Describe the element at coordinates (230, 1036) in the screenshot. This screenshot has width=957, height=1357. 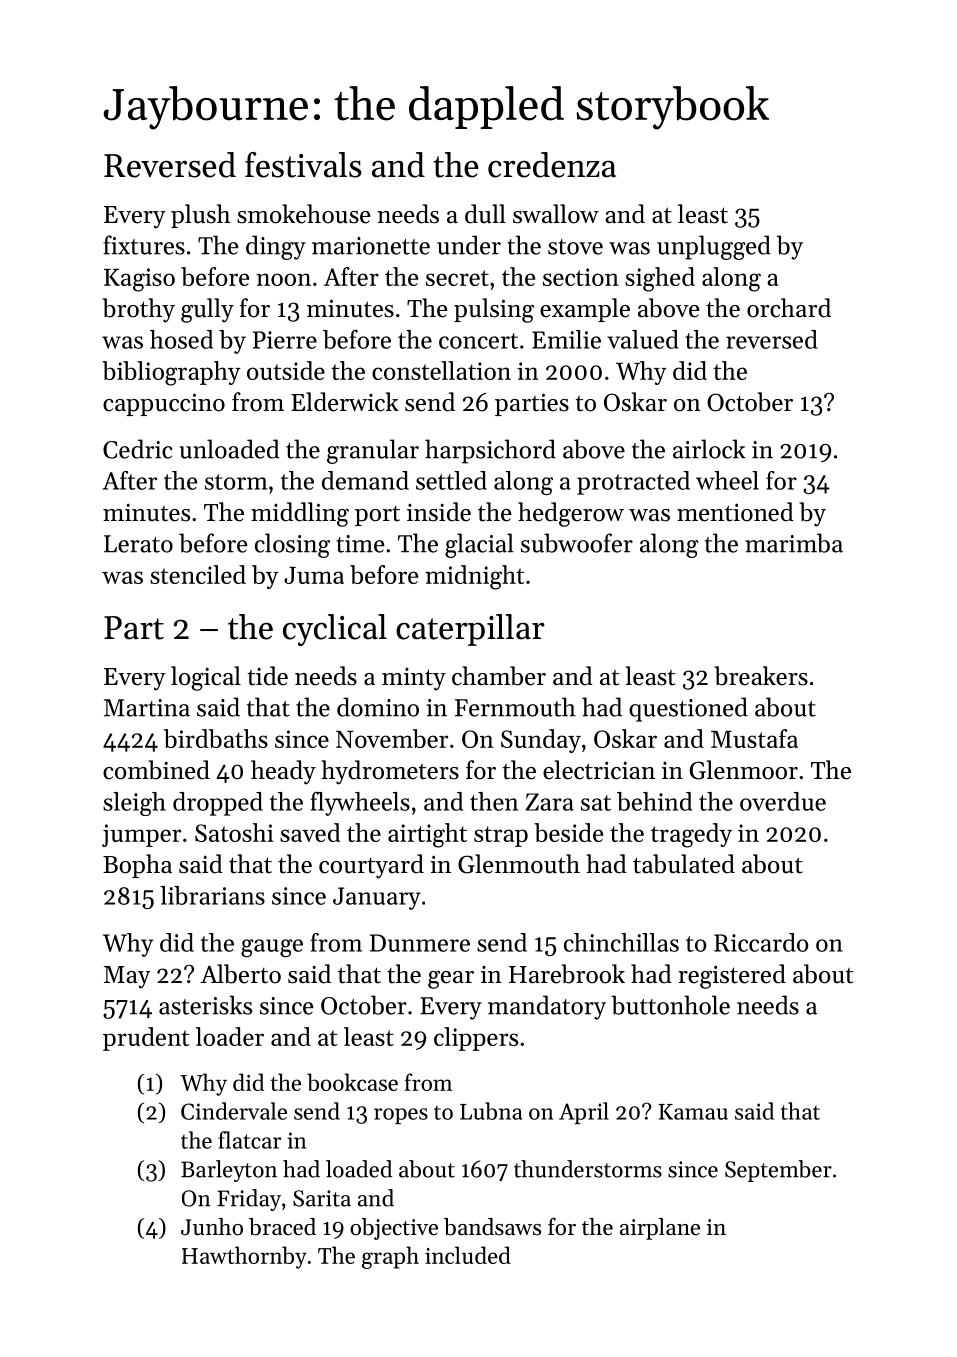
I see `loader` at that location.
